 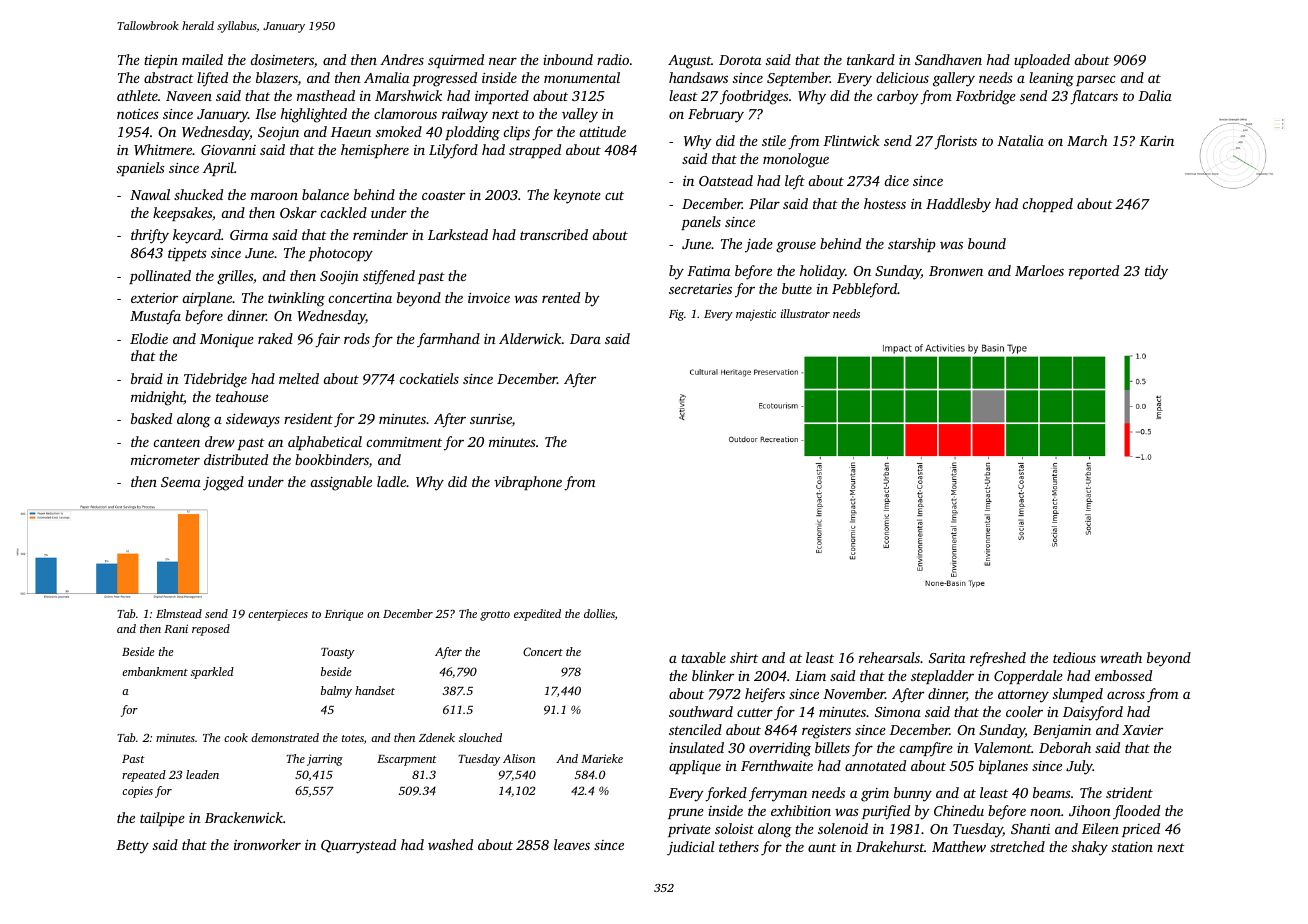 I want to click on melted, so click(x=299, y=378).
